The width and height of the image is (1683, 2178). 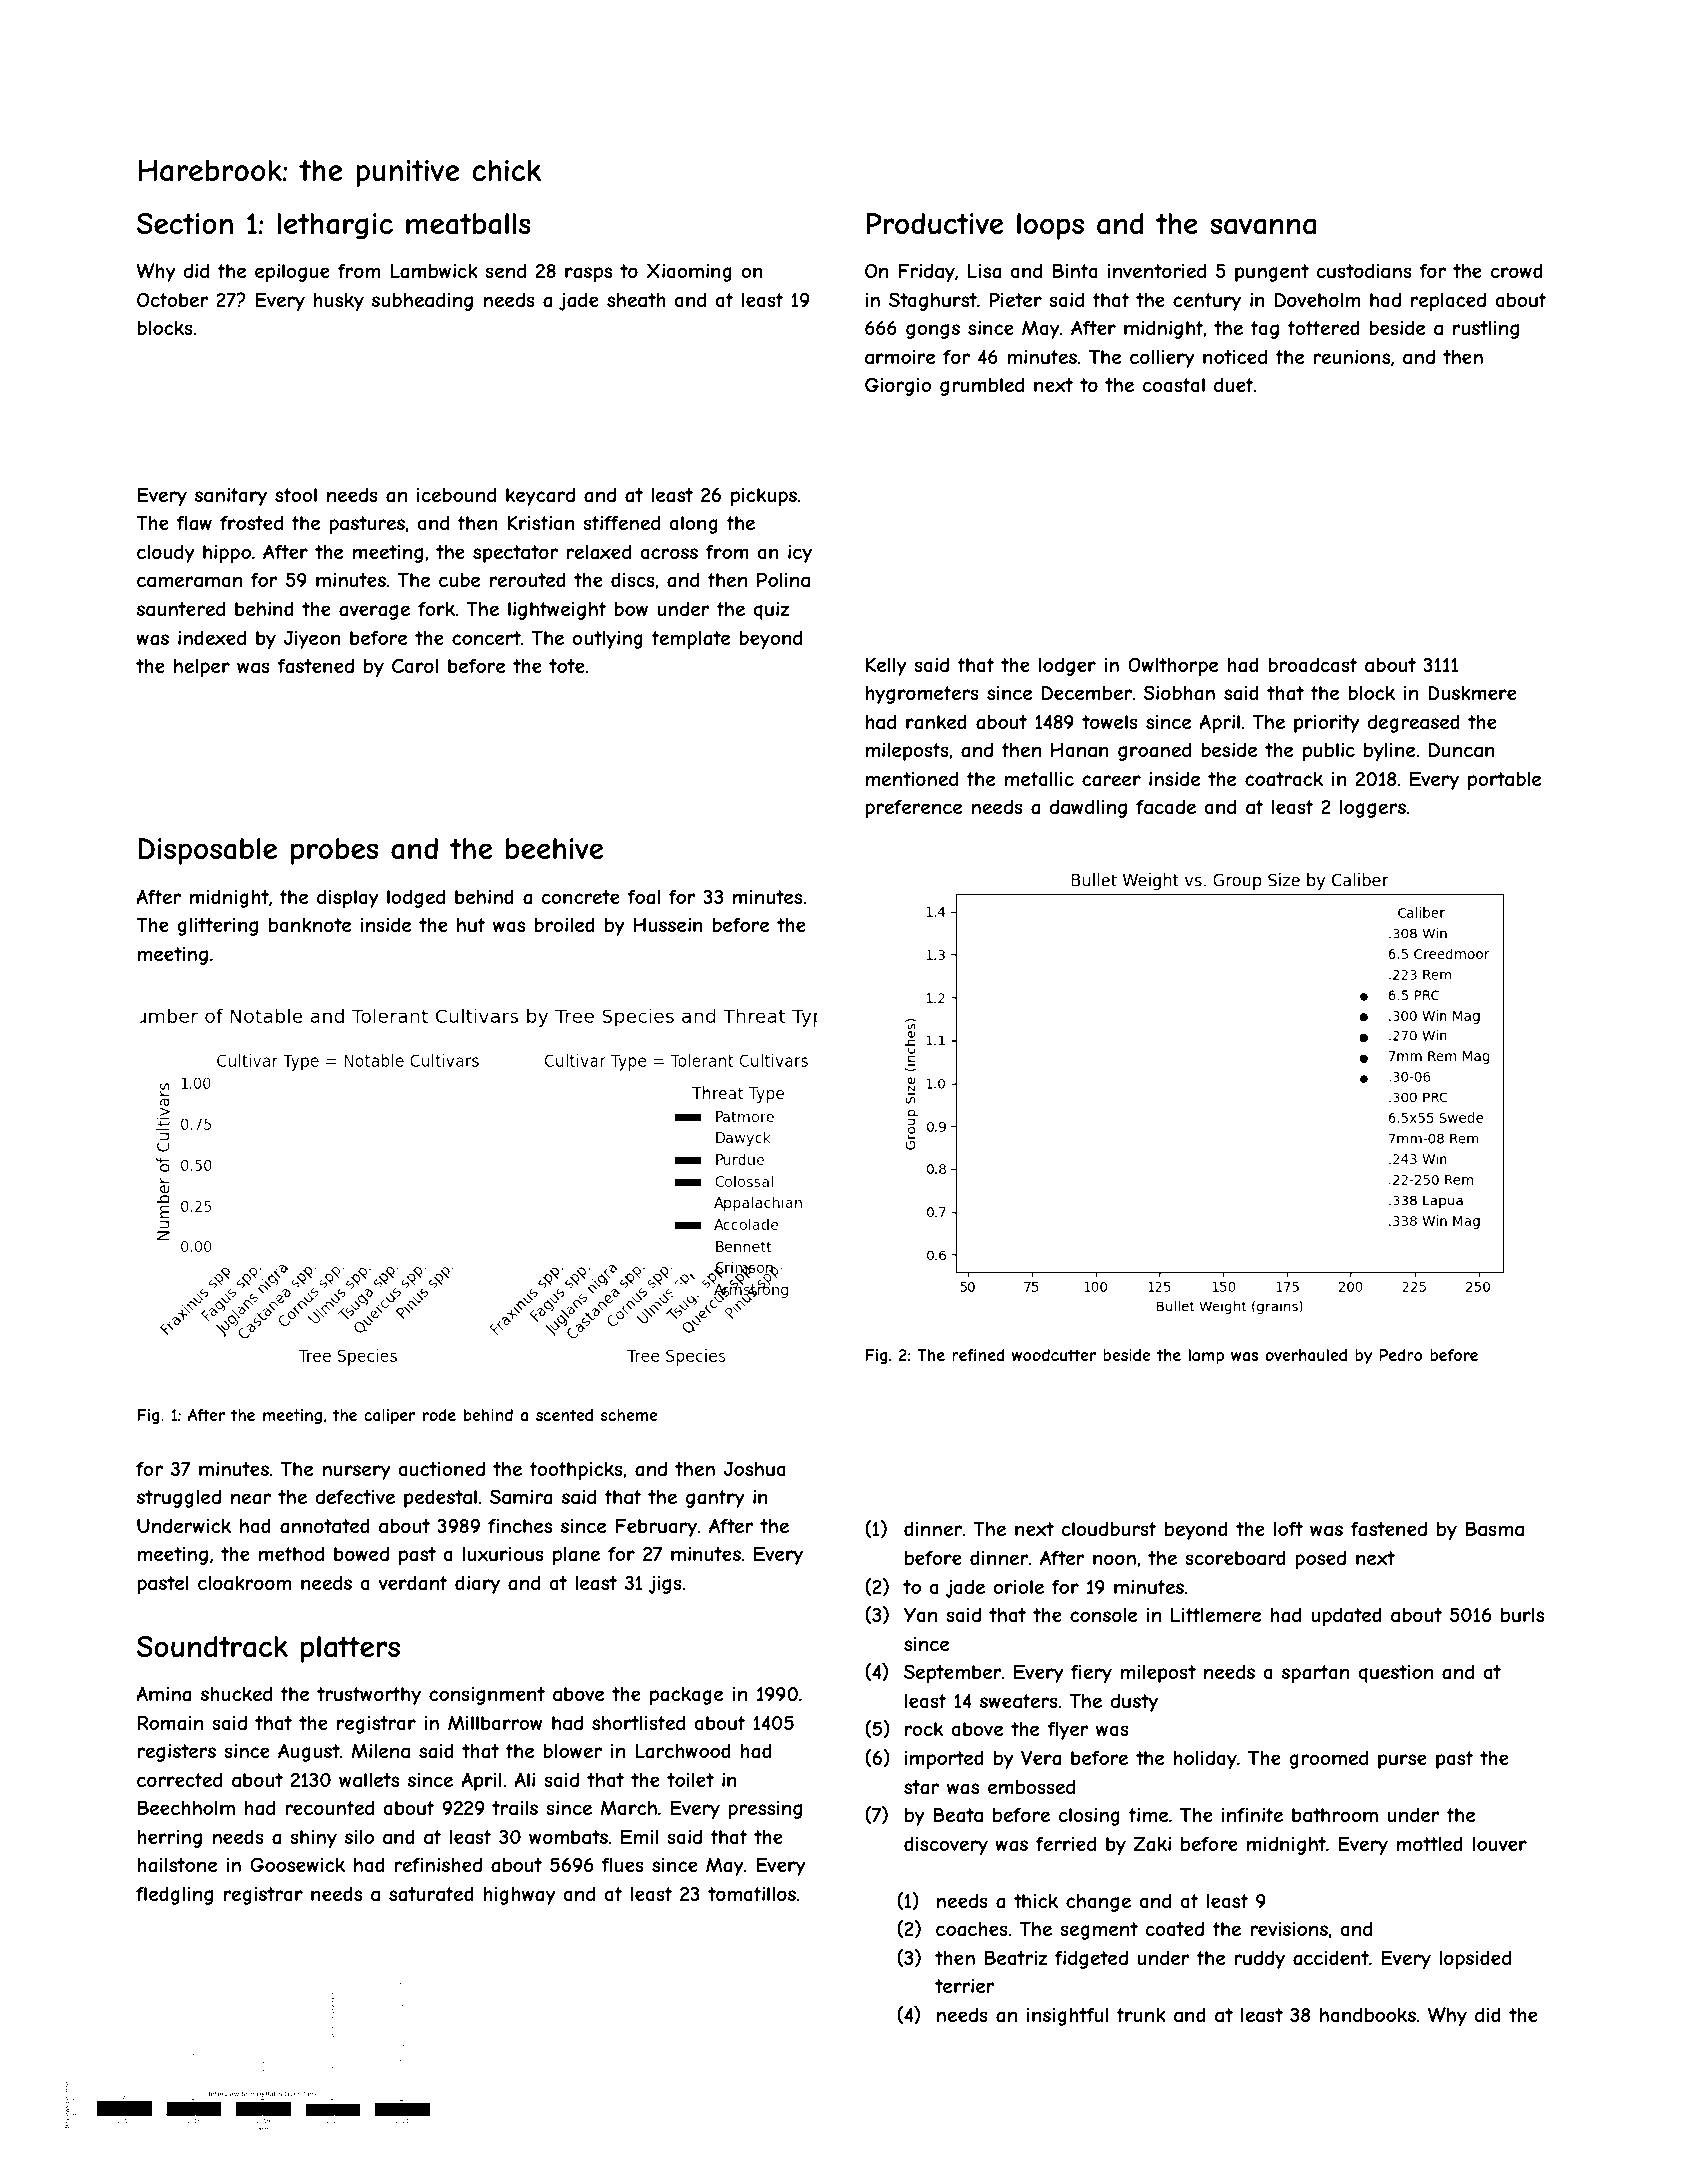 I want to click on hut, so click(x=471, y=925).
